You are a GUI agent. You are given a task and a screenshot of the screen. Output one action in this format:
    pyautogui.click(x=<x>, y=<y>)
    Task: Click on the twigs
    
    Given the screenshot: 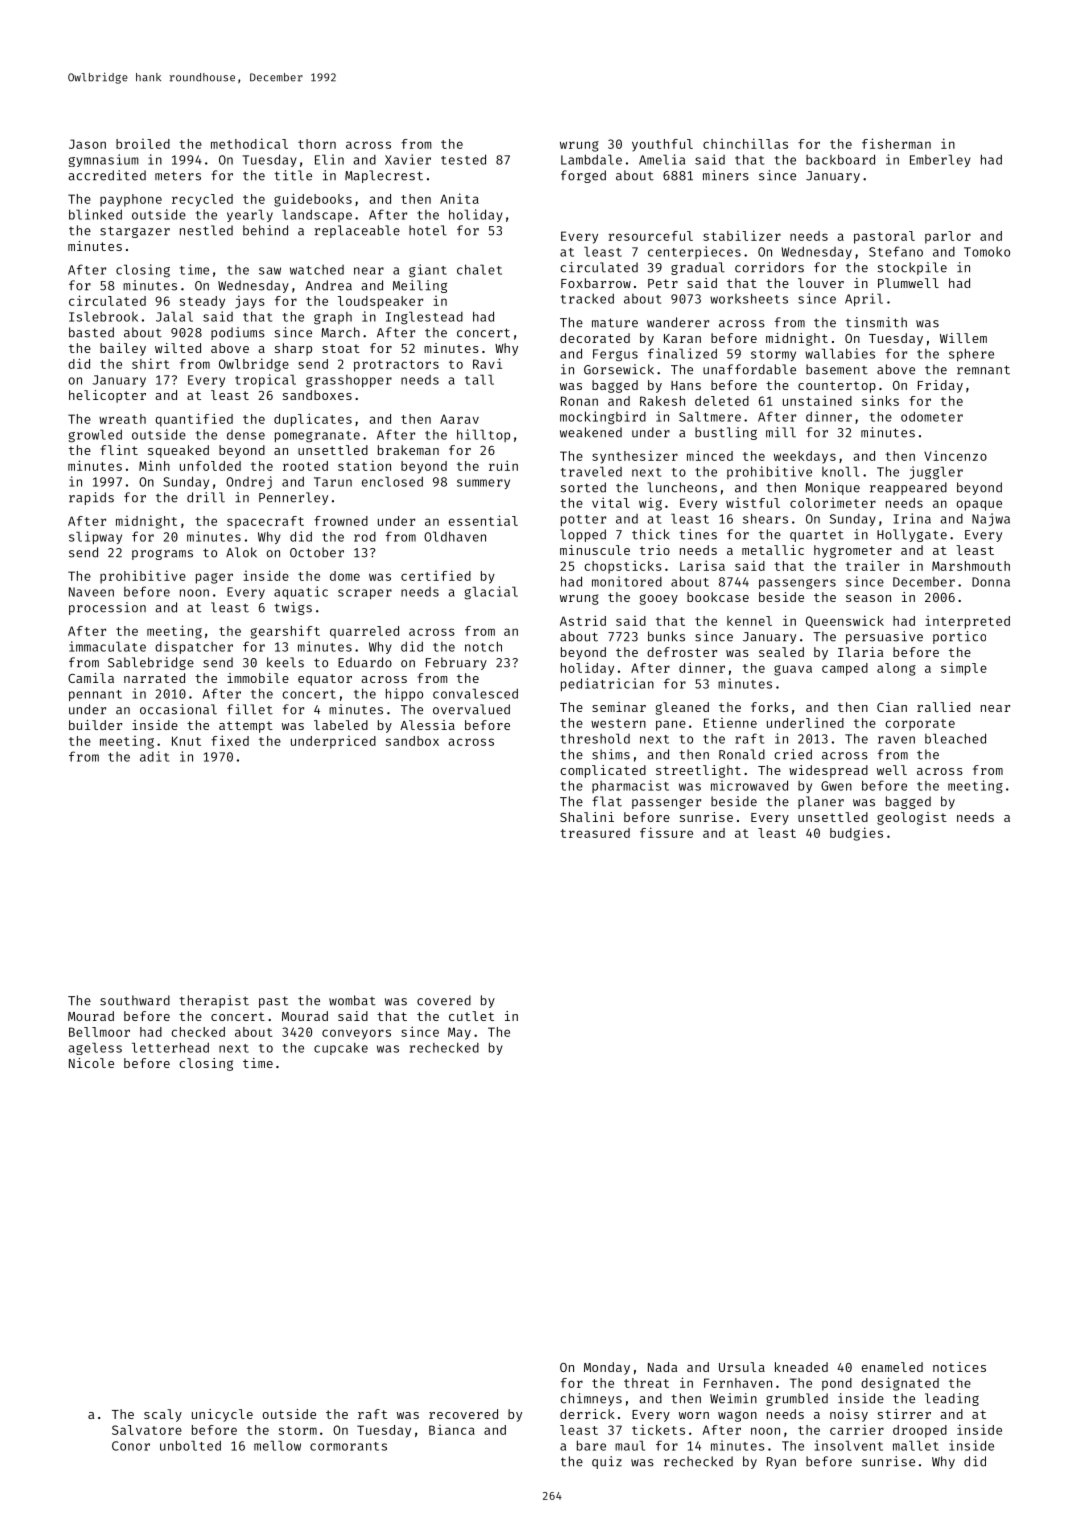 What is the action you would take?
    pyautogui.click(x=293, y=608)
